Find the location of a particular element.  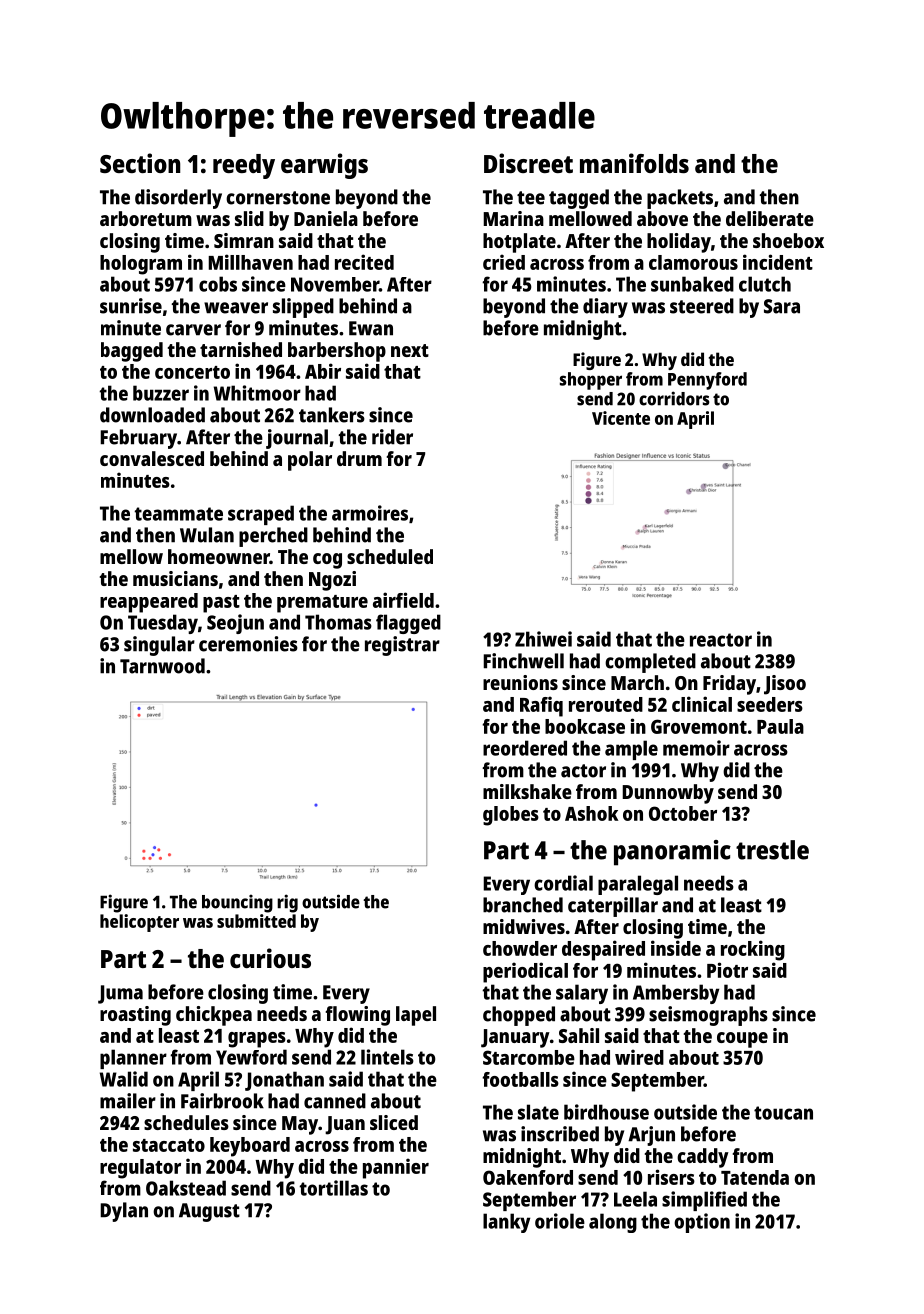

reedy is located at coordinates (244, 166).
